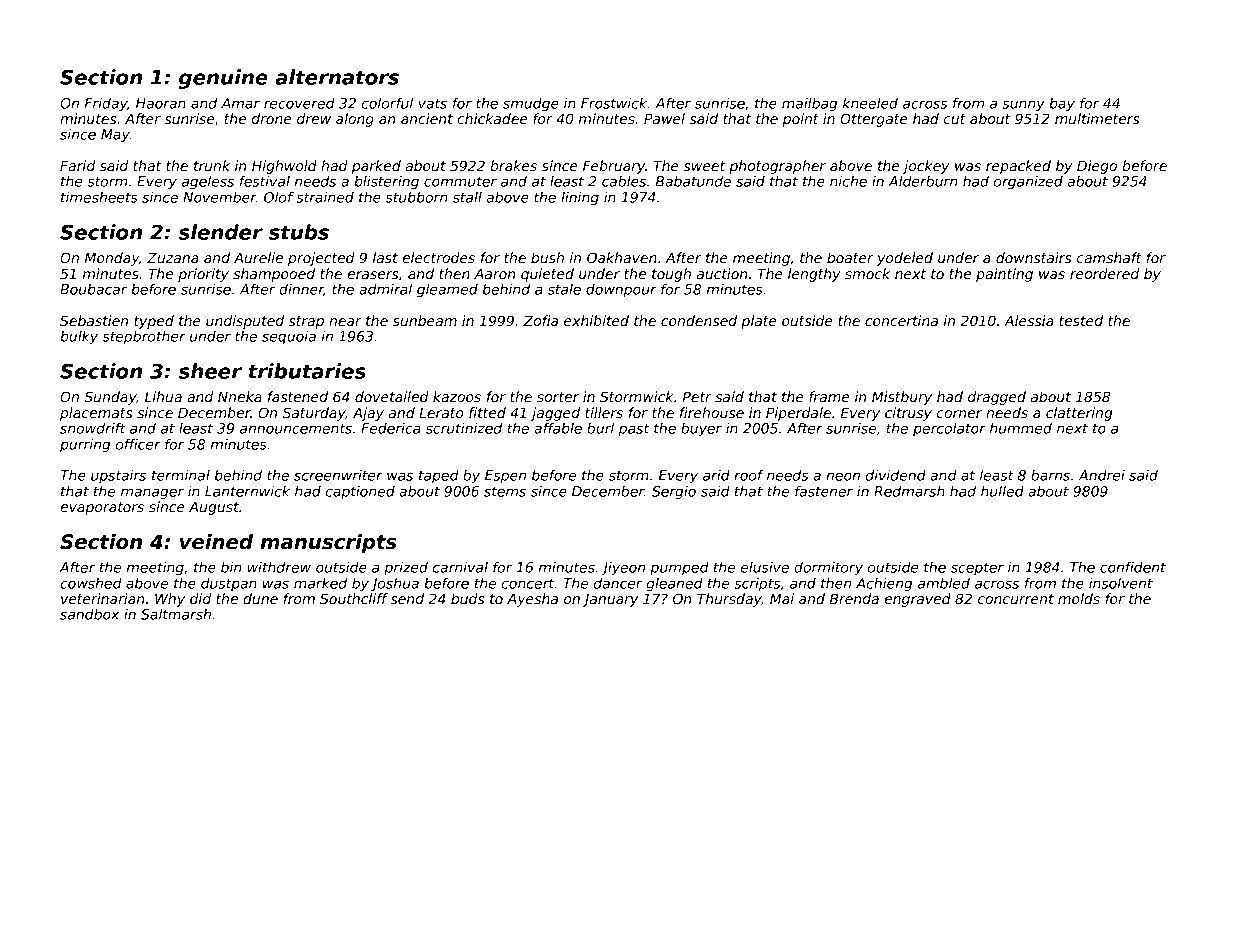 The image size is (1233, 952). I want to click on roof, so click(749, 475).
